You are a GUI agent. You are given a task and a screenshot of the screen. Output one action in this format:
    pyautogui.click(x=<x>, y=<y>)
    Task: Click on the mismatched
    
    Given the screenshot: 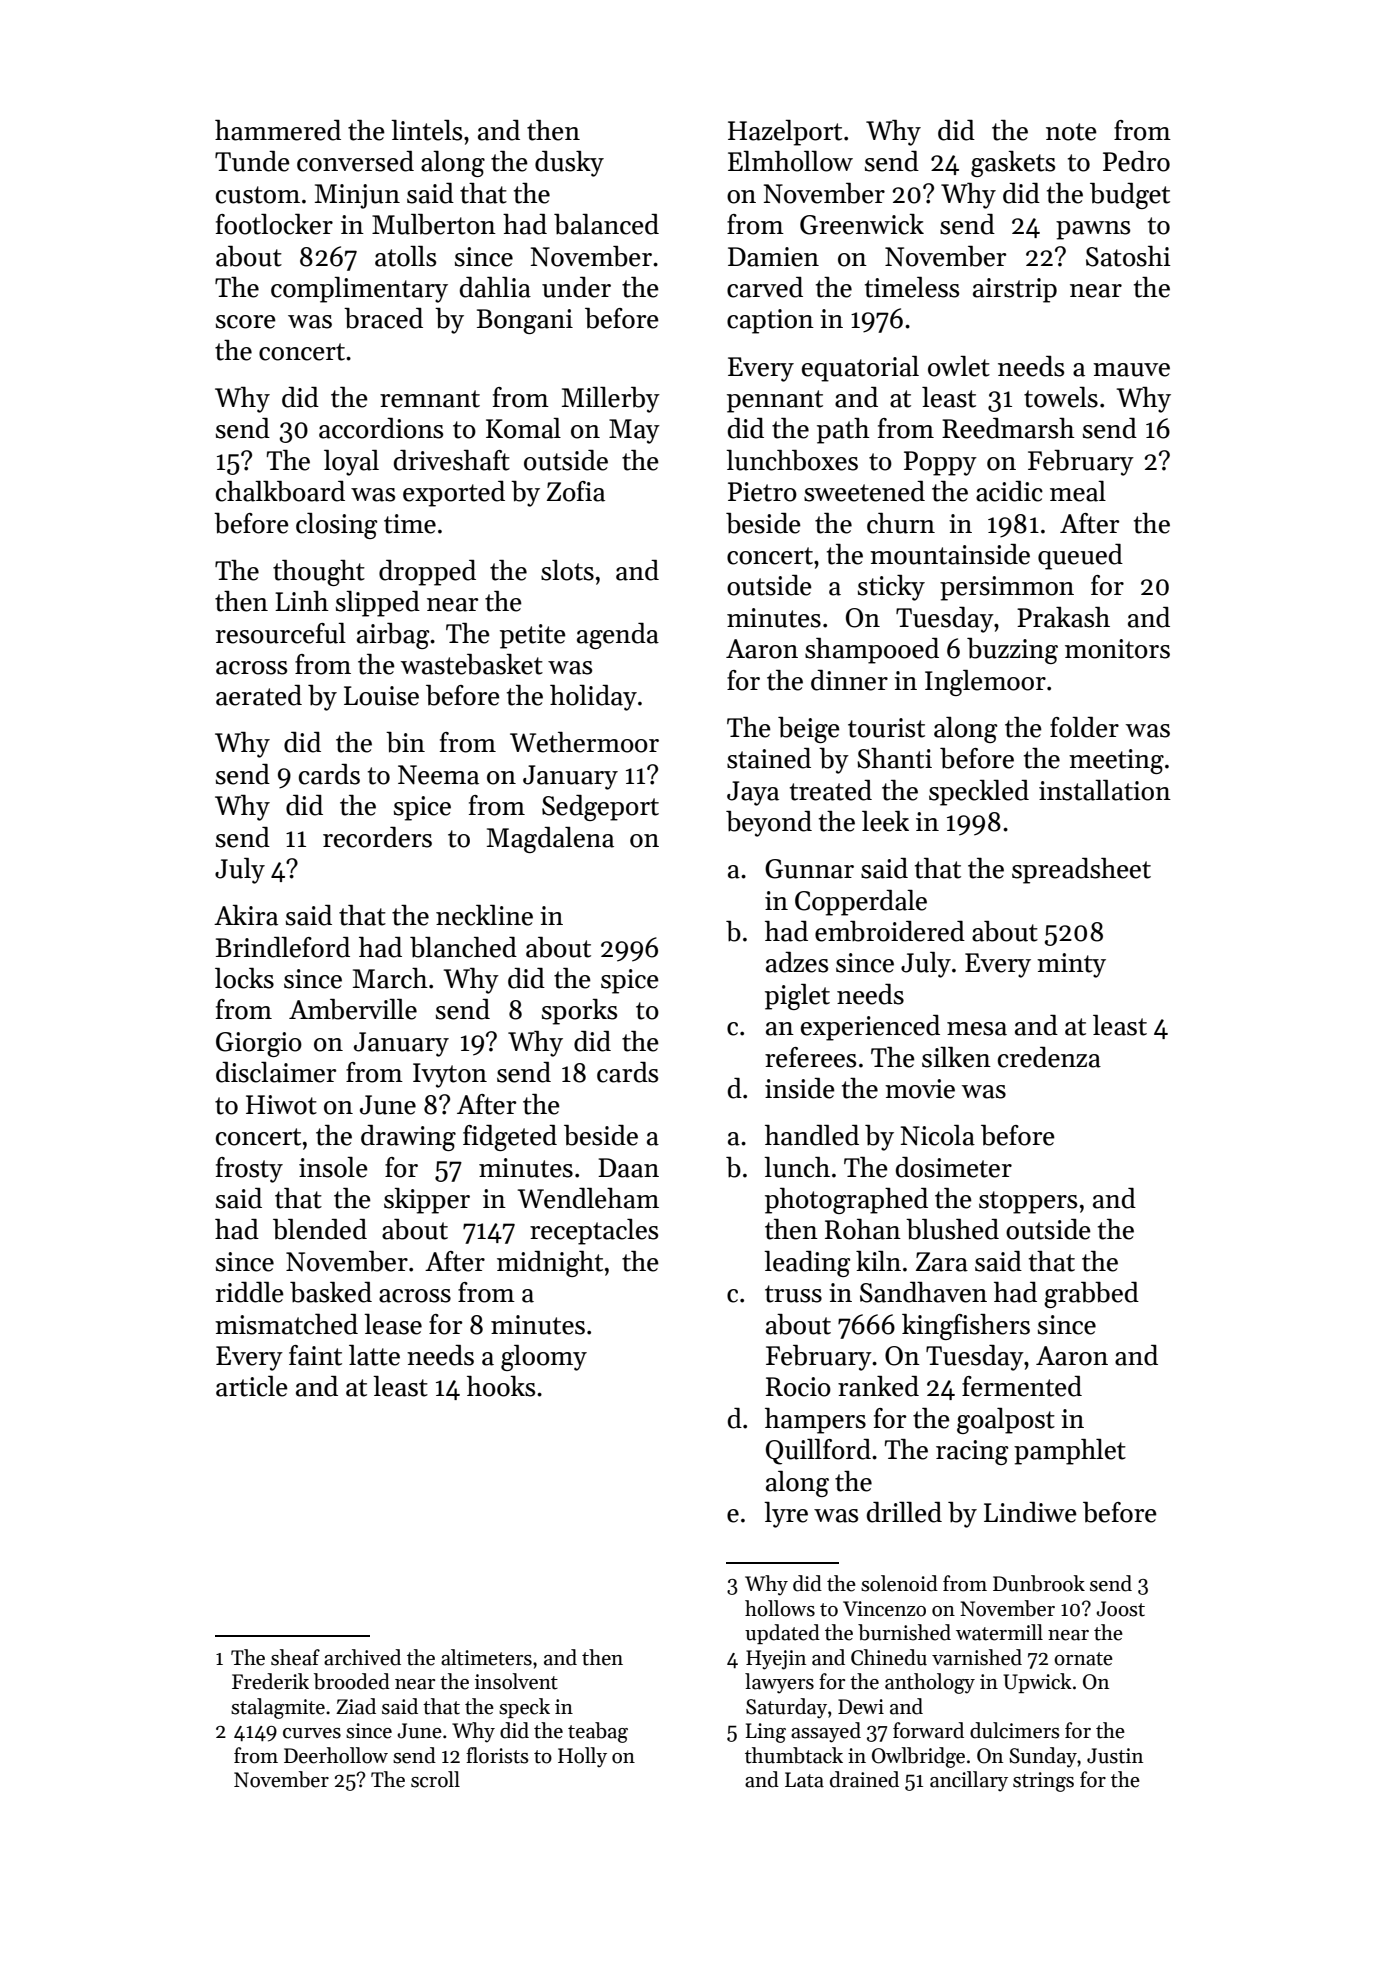 What is the action you would take?
    pyautogui.click(x=286, y=1324)
